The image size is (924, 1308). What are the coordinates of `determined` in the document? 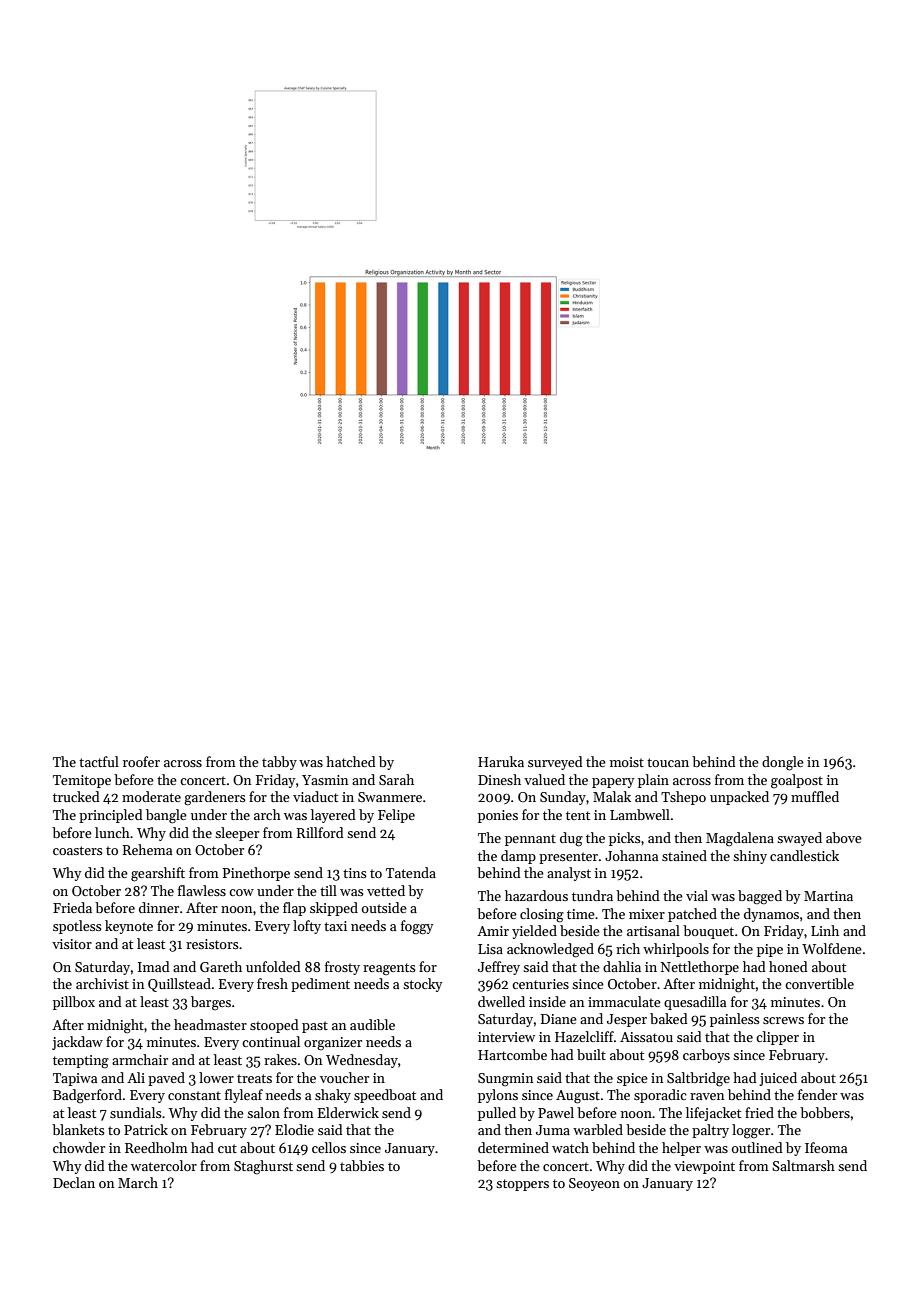 It's located at (513, 1147).
